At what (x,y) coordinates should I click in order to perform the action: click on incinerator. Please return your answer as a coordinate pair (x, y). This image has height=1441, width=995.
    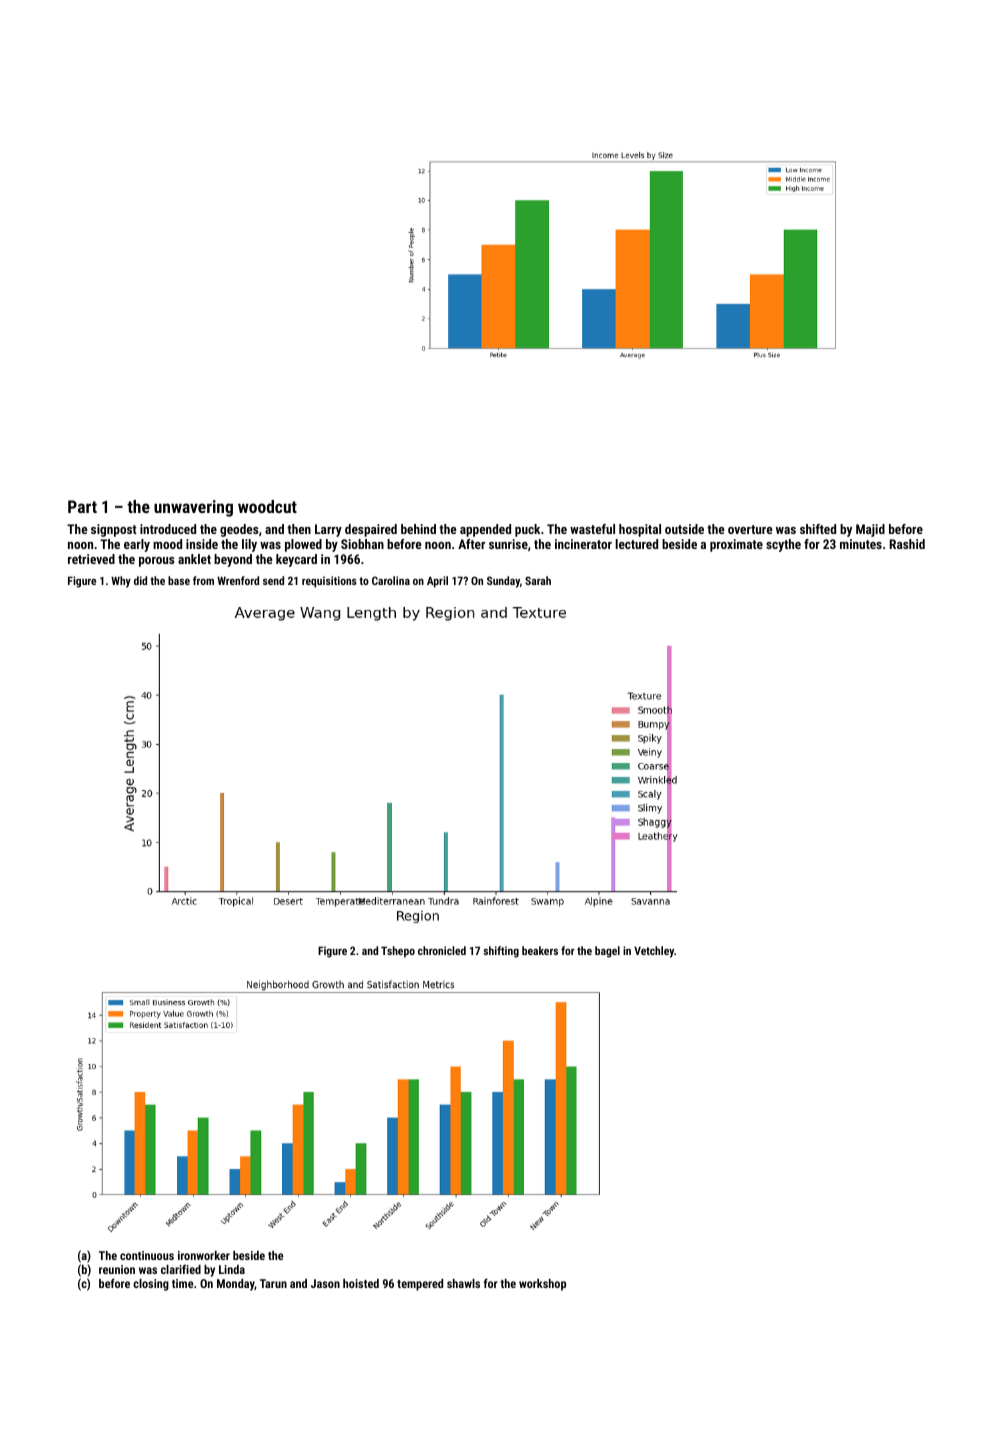
    Looking at the image, I should click on (583, 544).
